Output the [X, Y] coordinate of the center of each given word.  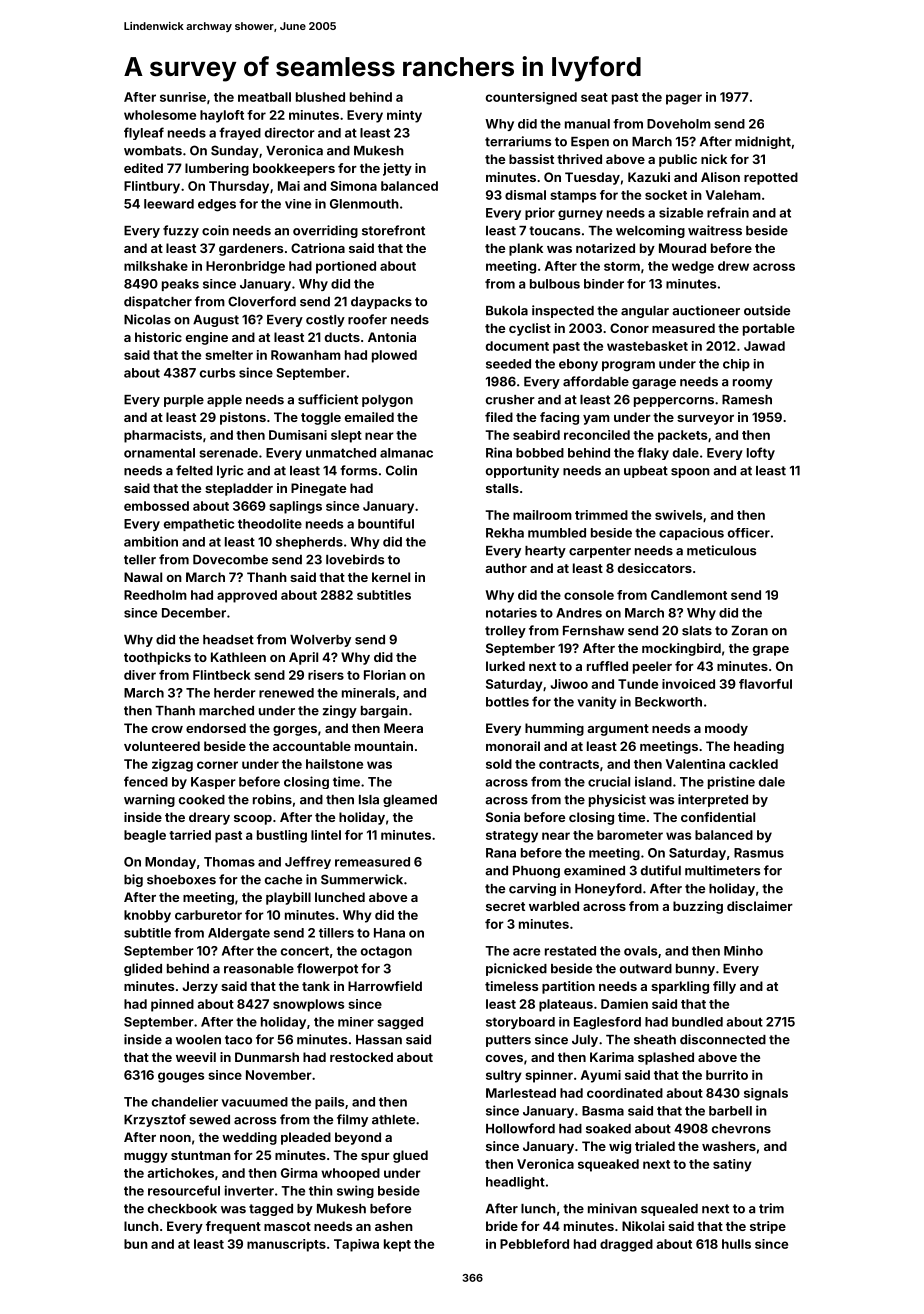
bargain [384, 711]
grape [771, 651]
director [290, 132]
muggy [146, 1158]
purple [184, 401]
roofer [367, 319]
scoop [253, 820]
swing [355, 1191]
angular [645, 312]
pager [684, 99]
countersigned [531, 98]
